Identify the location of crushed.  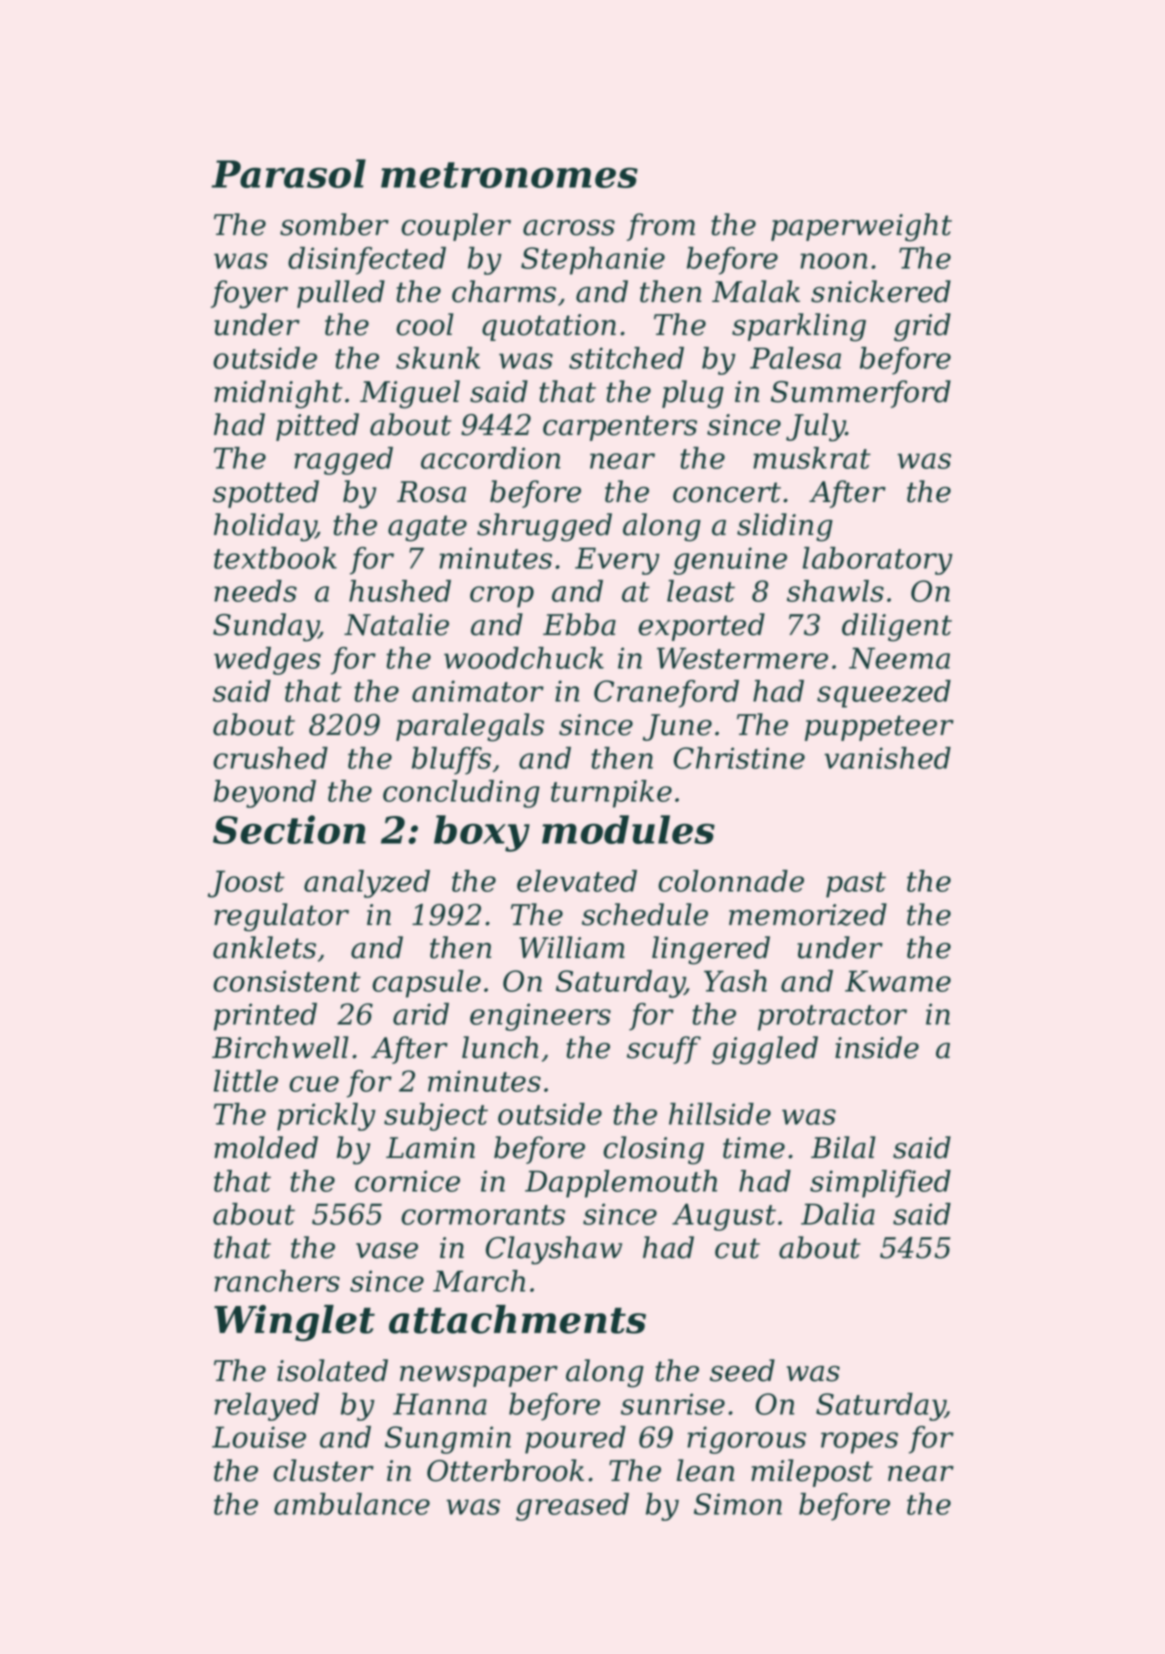
(270, 758).
